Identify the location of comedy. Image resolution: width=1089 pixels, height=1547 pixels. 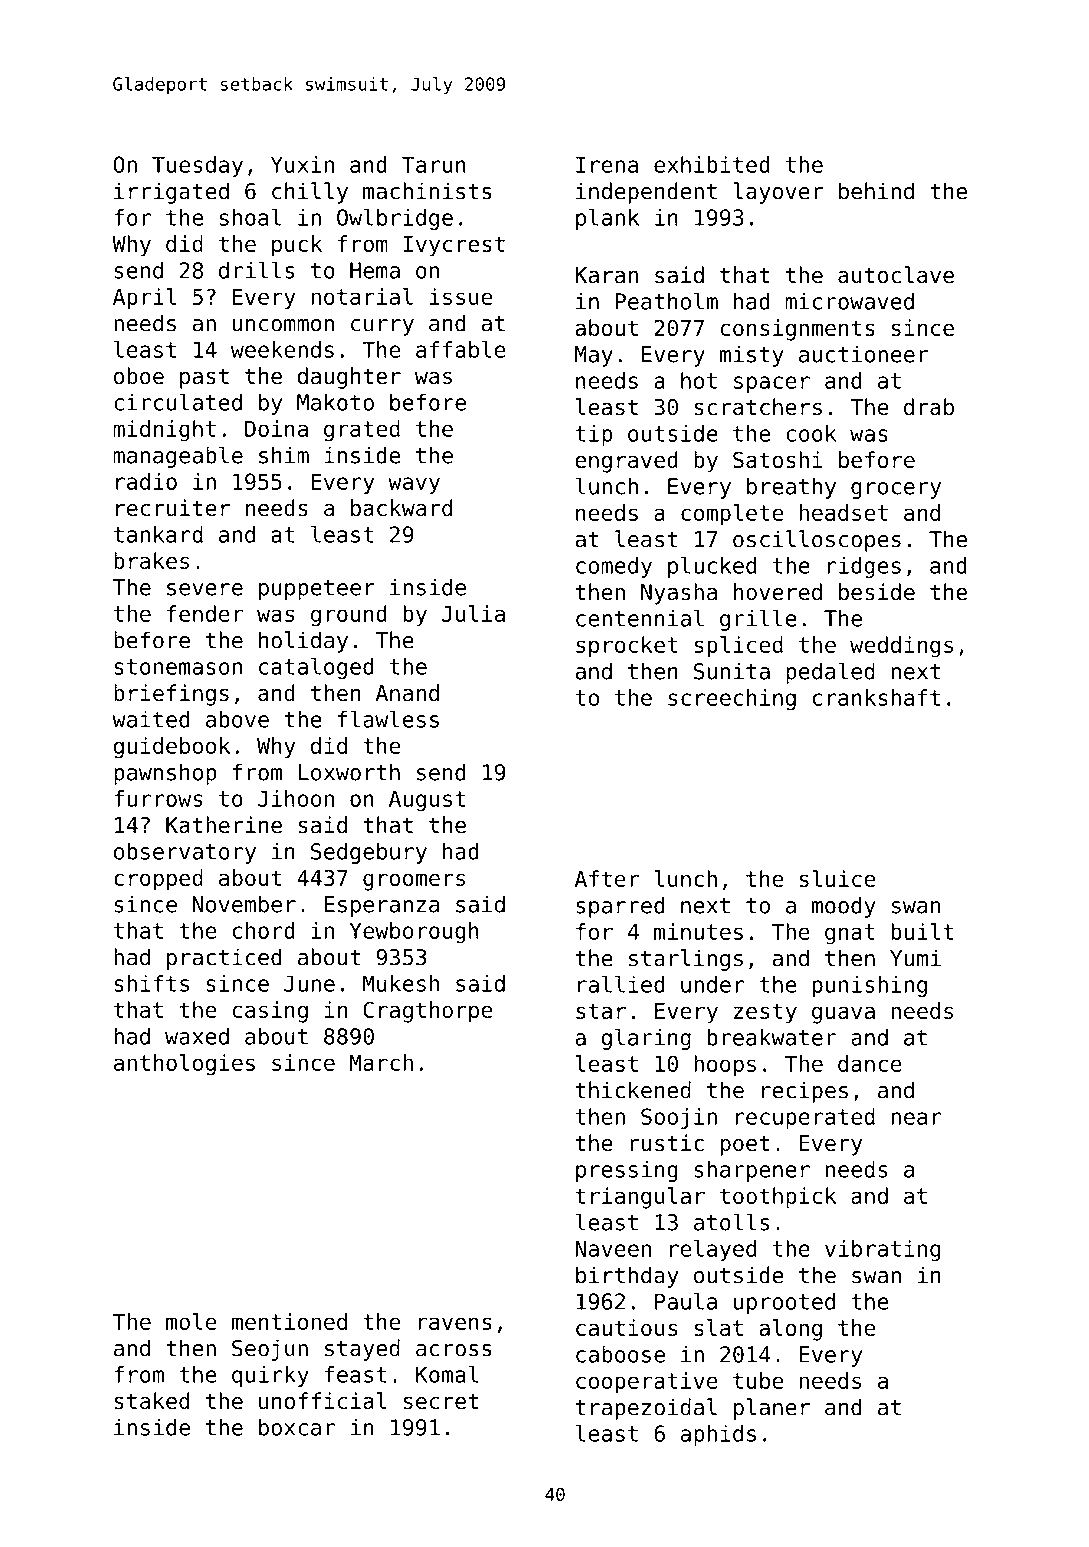
(614, 567).
